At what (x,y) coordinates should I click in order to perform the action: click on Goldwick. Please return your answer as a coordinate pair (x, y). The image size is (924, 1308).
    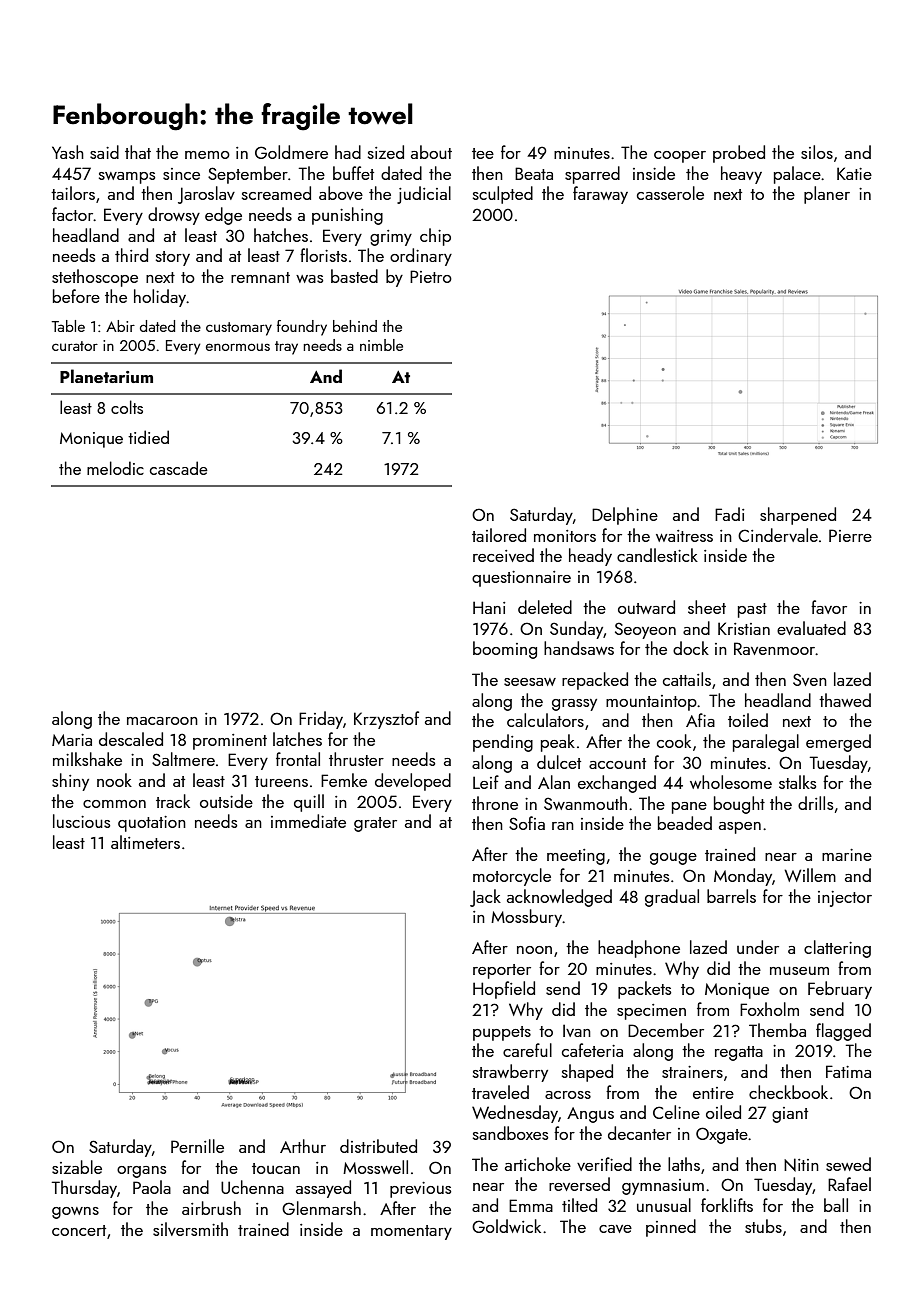
    Looking at the image, I should click on (506, 1226).
